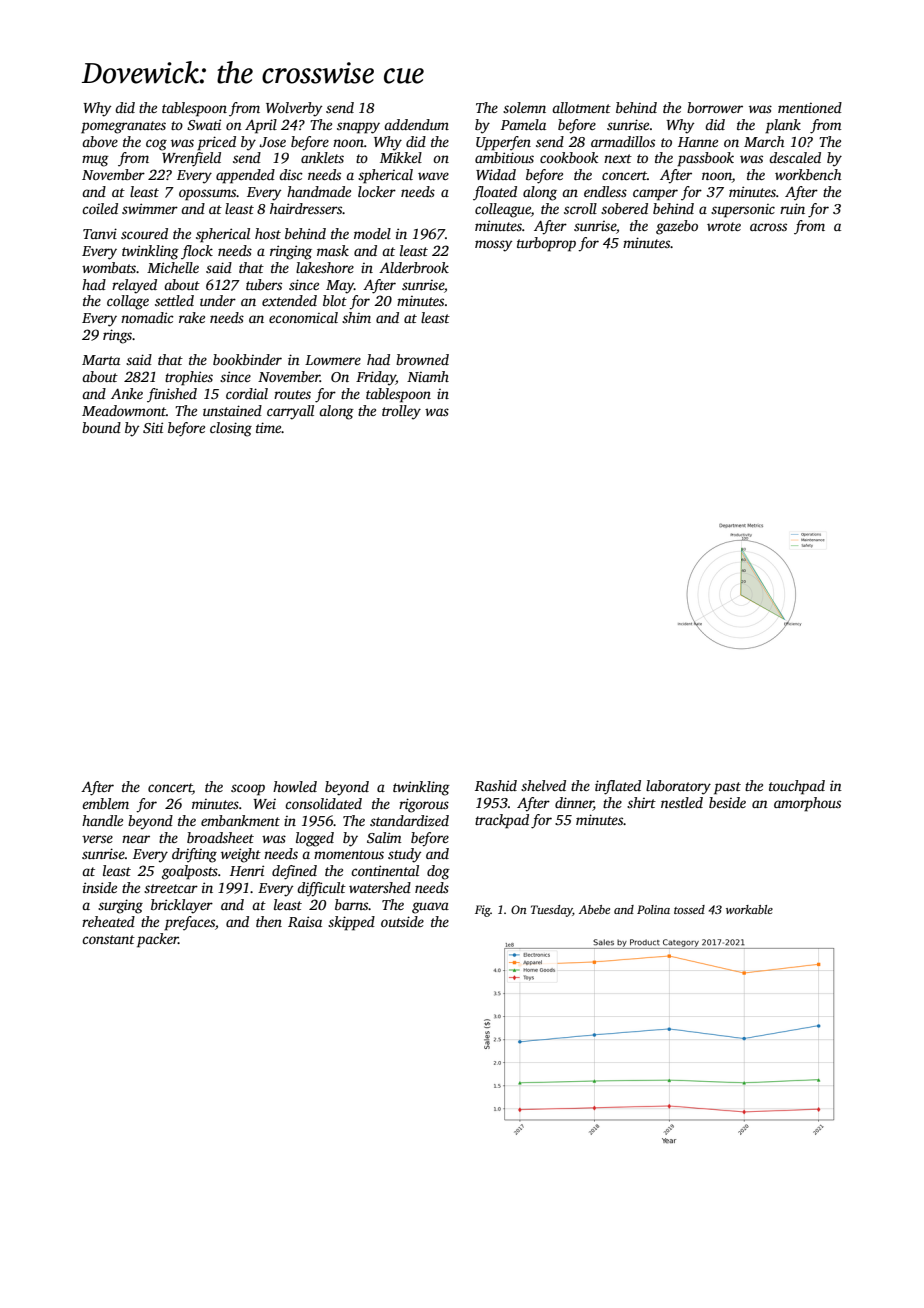 The width and height of the document is (924, 1308). What do you see at coordinates (581, 107) in the document?
I see `allotment` at bounding box center [581, 107].
